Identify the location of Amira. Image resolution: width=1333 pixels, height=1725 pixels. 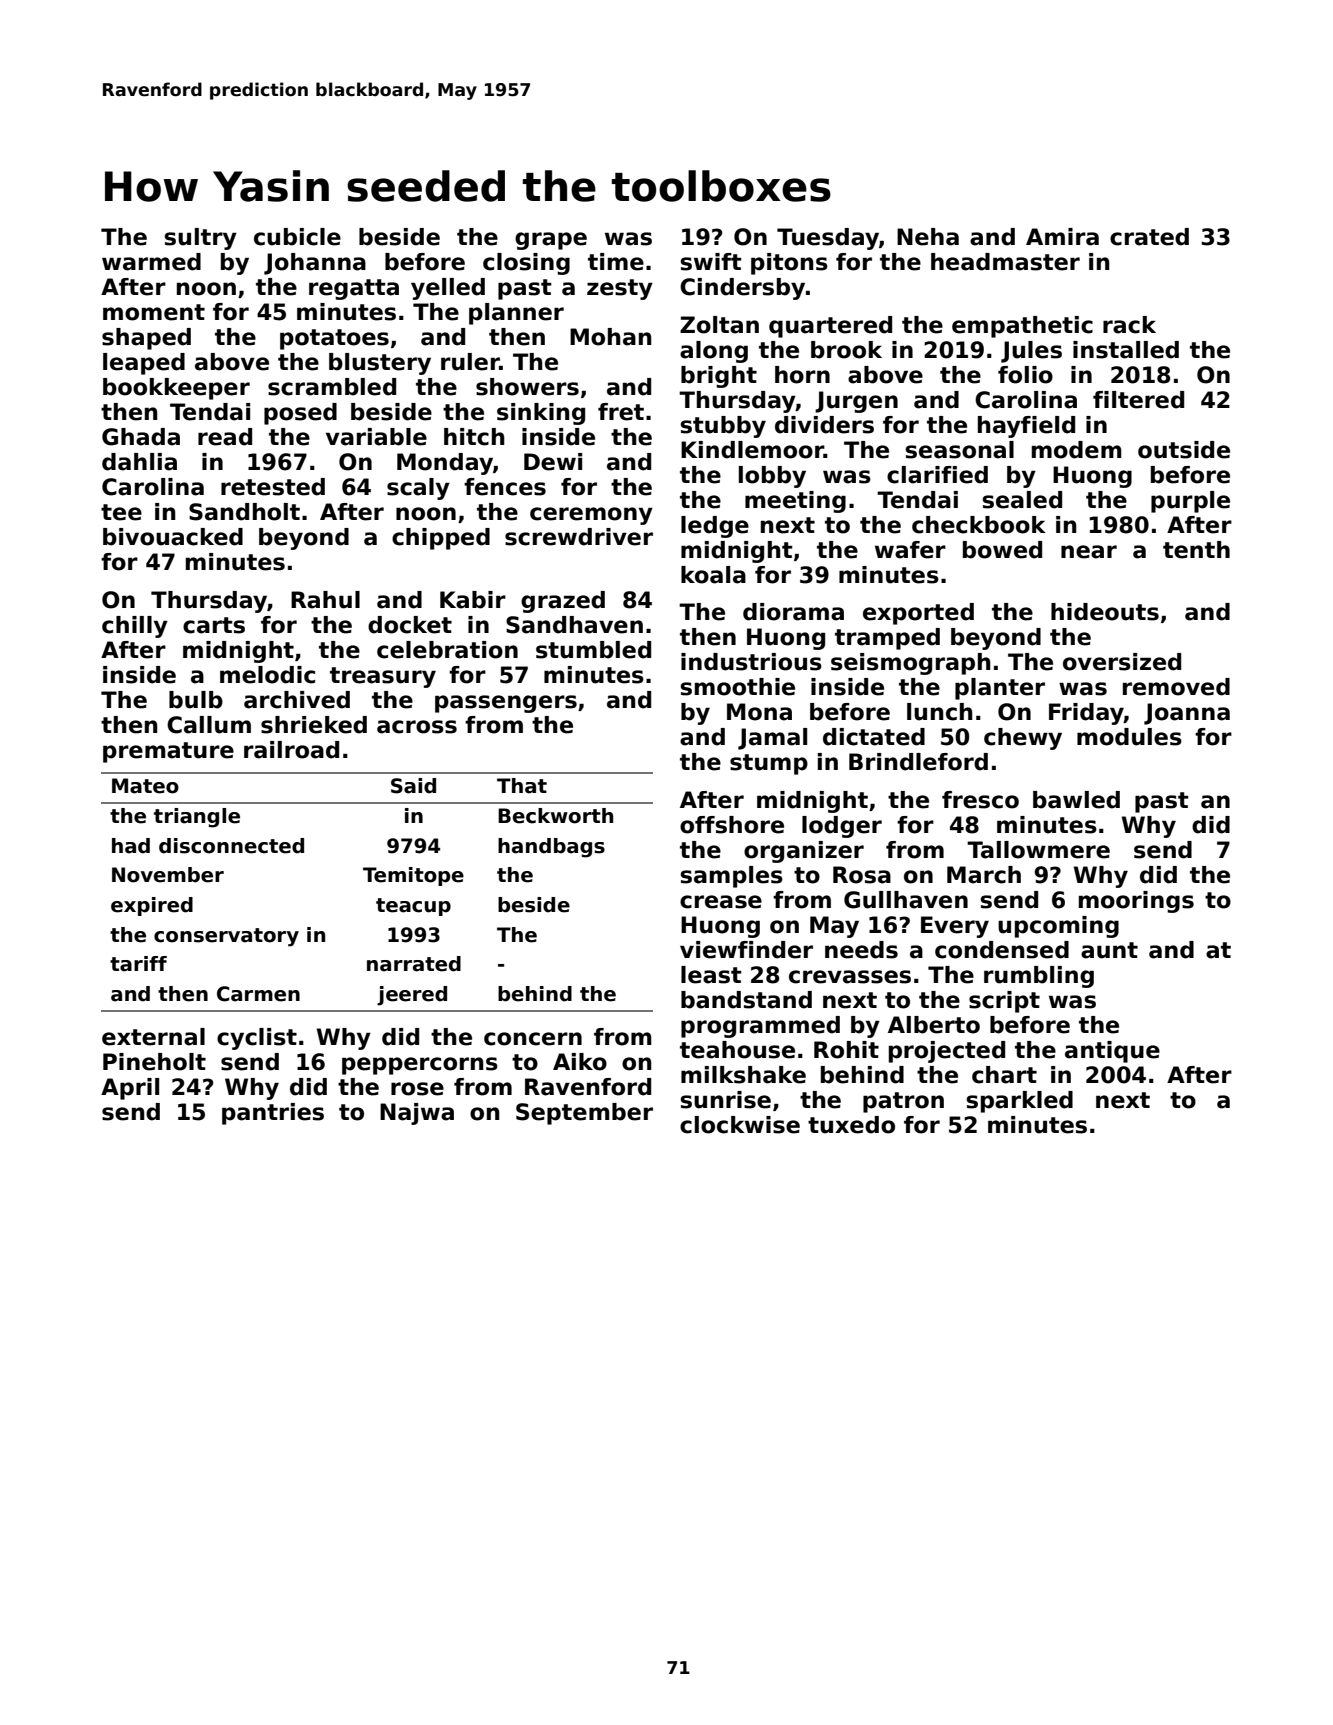
(1062, 237).
